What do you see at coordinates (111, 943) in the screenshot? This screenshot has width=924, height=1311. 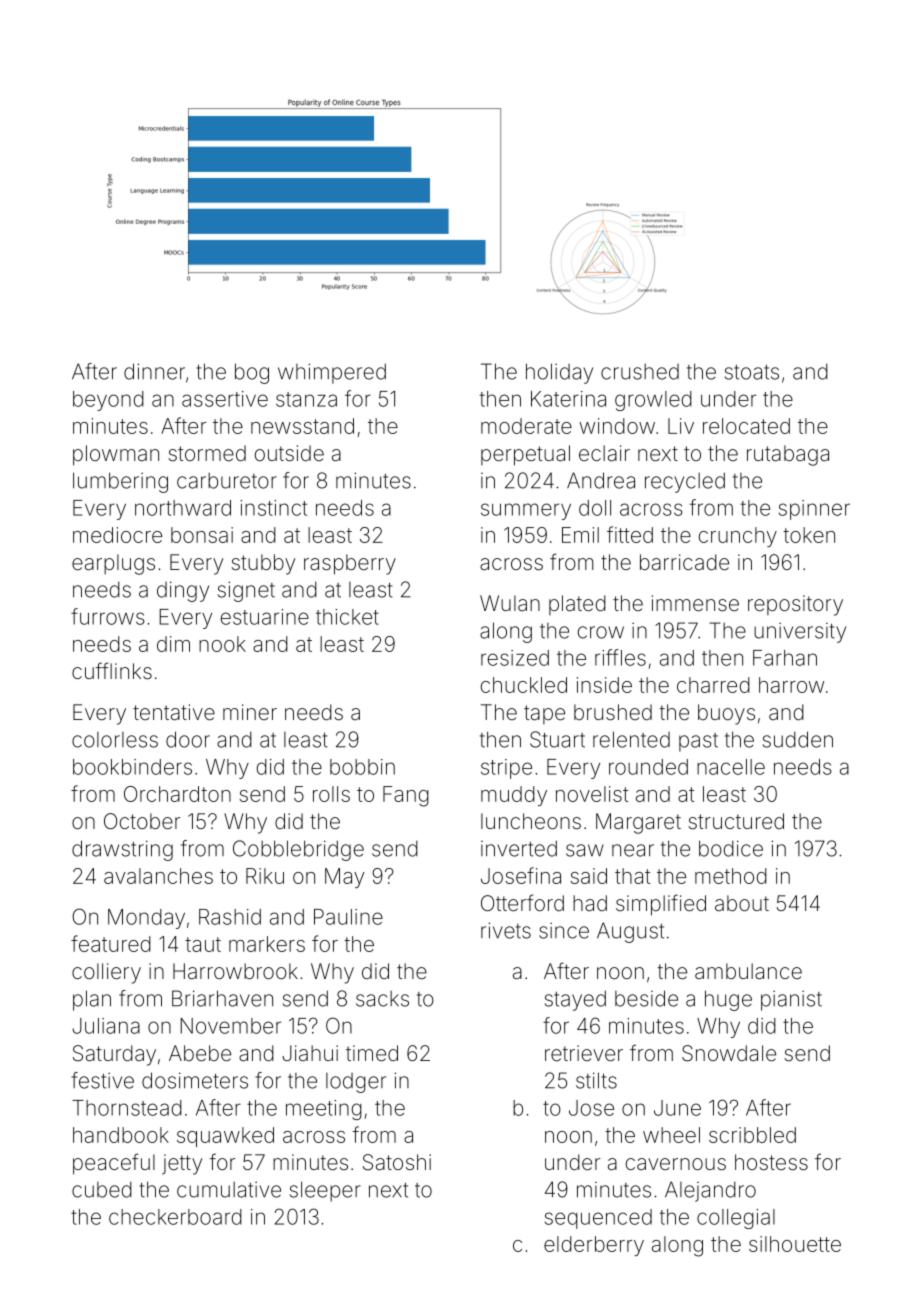 I see `featured` at bounding box center [111, 943].
